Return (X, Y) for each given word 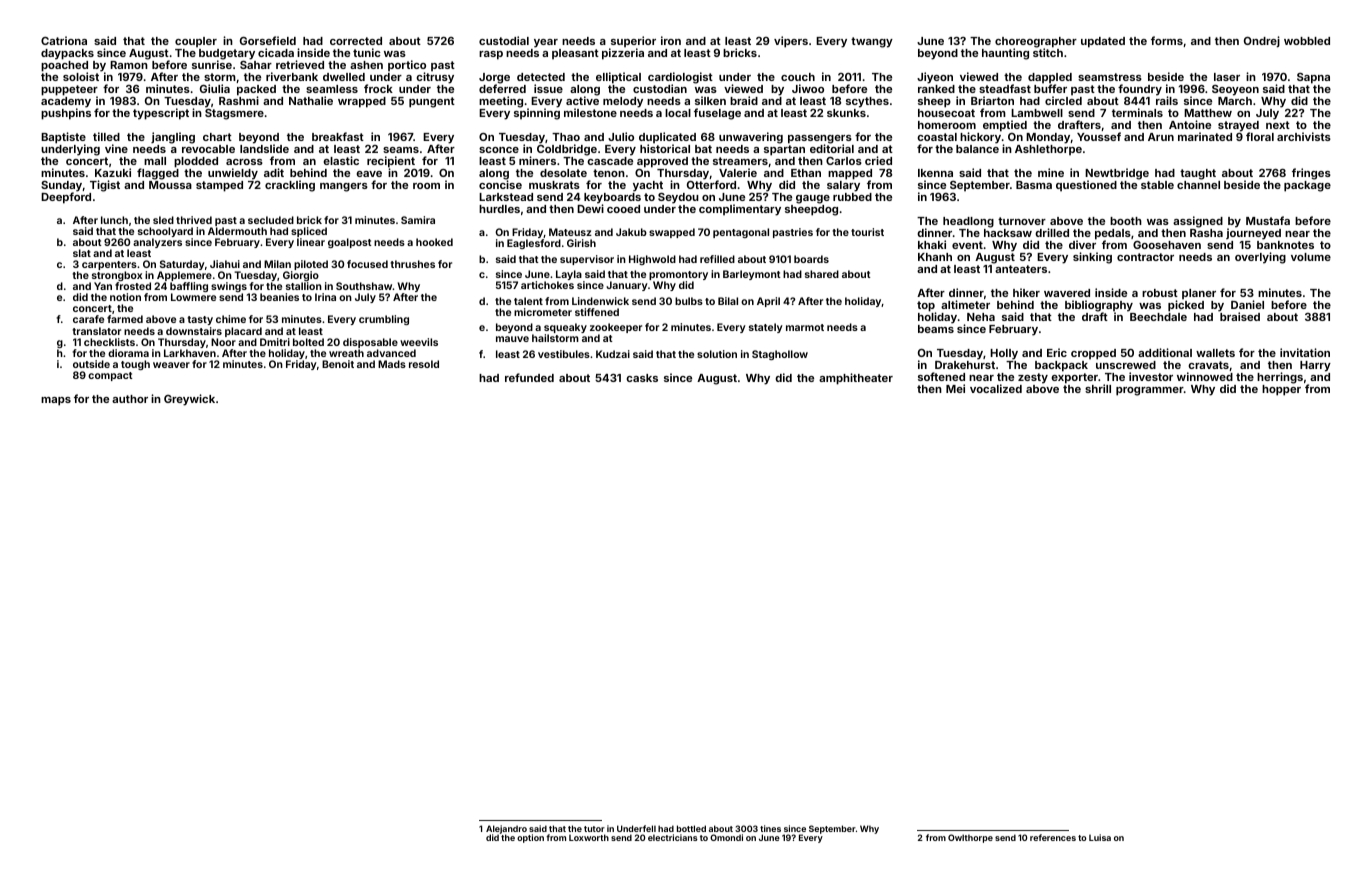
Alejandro (506, 830)
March (1235, 101)
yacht (648, 186)
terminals (1137, 112)
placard (243, 332)
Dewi (590, 209)
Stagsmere (234, 114)
